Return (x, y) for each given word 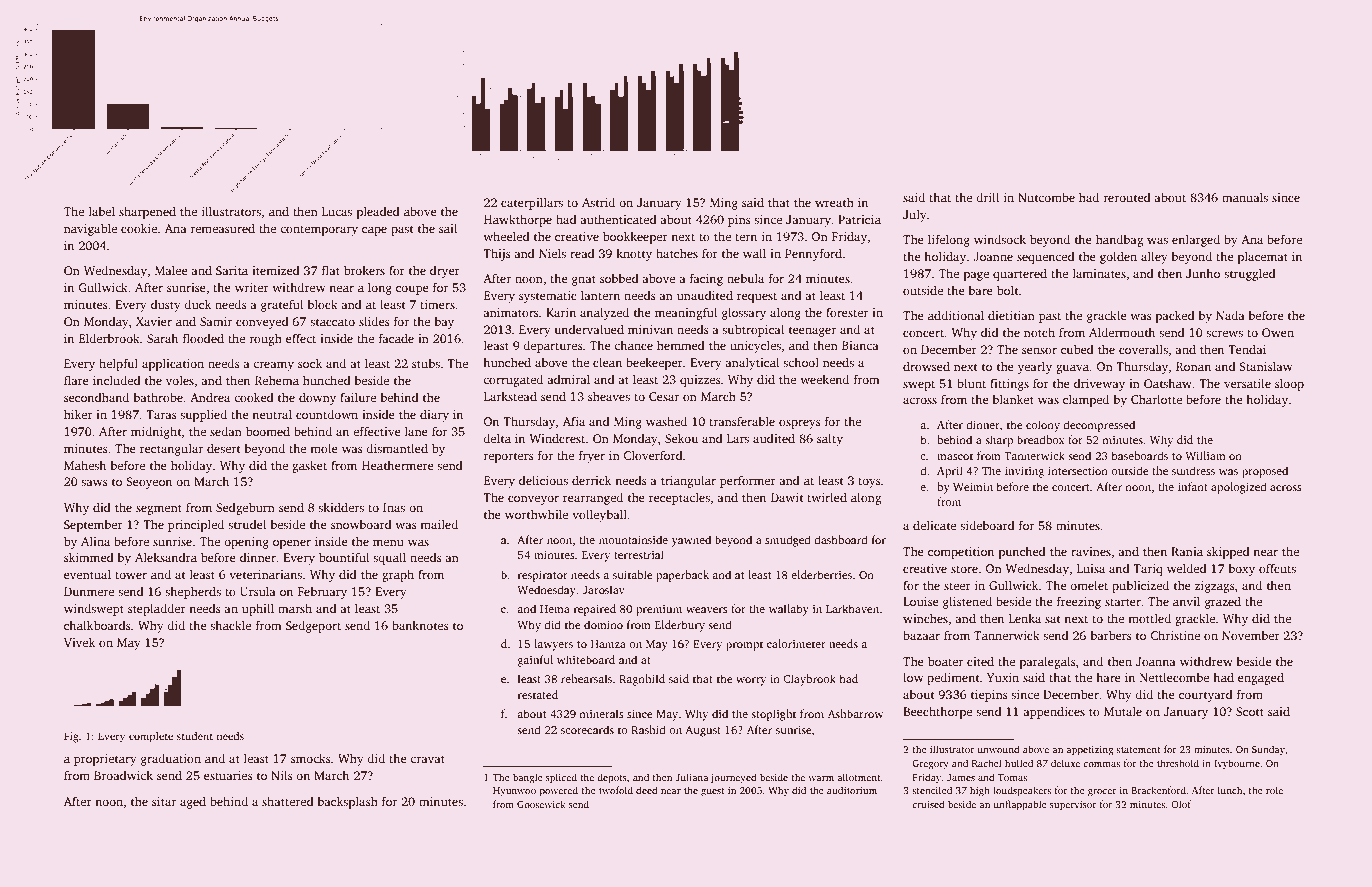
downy (317, 398)
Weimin (973, 487)
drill (988, 197)
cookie (139, 228)
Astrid (598, 202)
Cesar (664, 396)
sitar (164, 801)
